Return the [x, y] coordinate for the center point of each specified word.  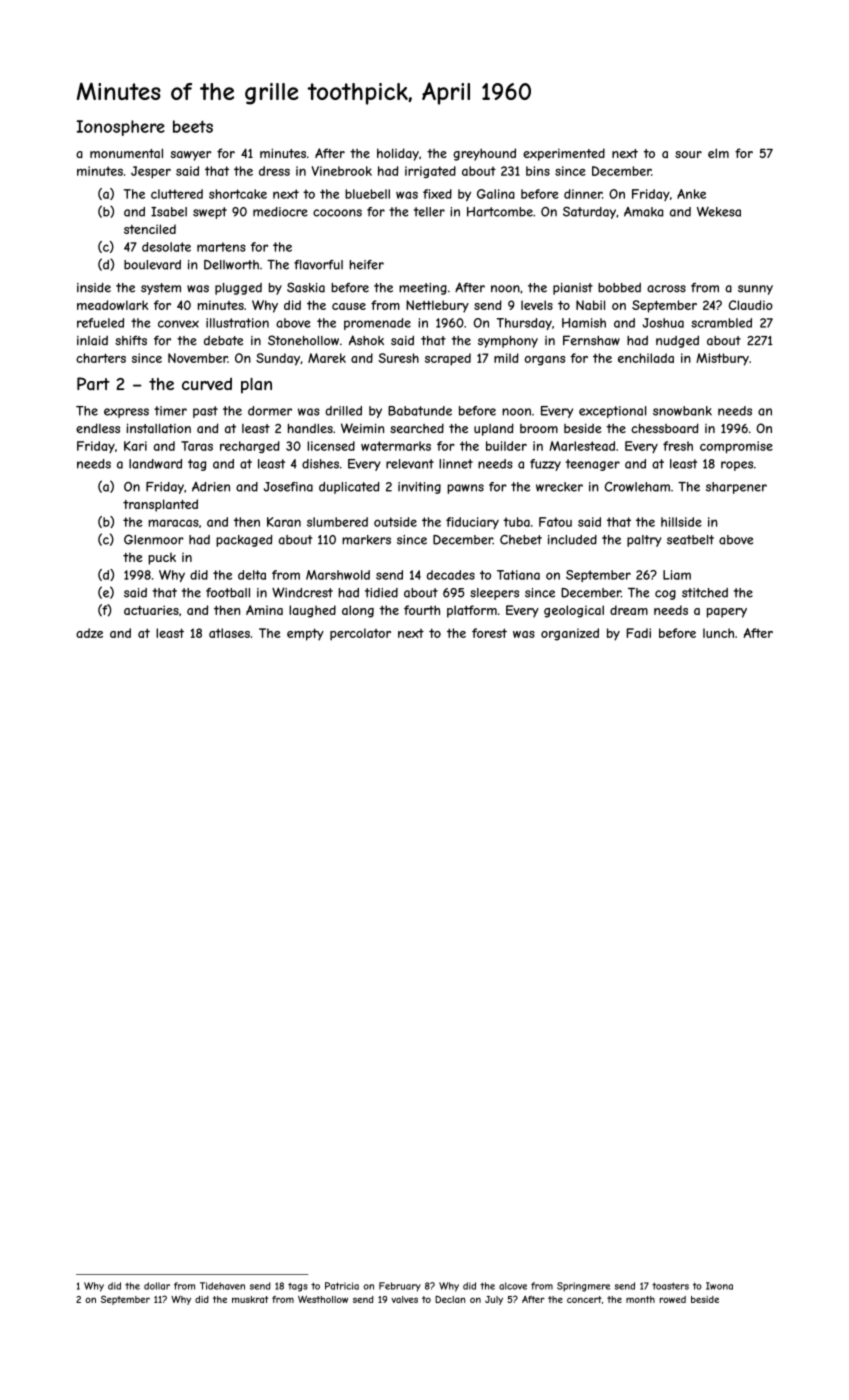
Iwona [719, 1286]
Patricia [342, 1286]
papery [727, 613]
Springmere [583, 1287]
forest [489, 633]
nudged [677, 341]
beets [193, 126]
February [400, 1287]
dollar [157, 1286]
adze [89, 633]
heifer [366, 265]
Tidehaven [222, 1286]
